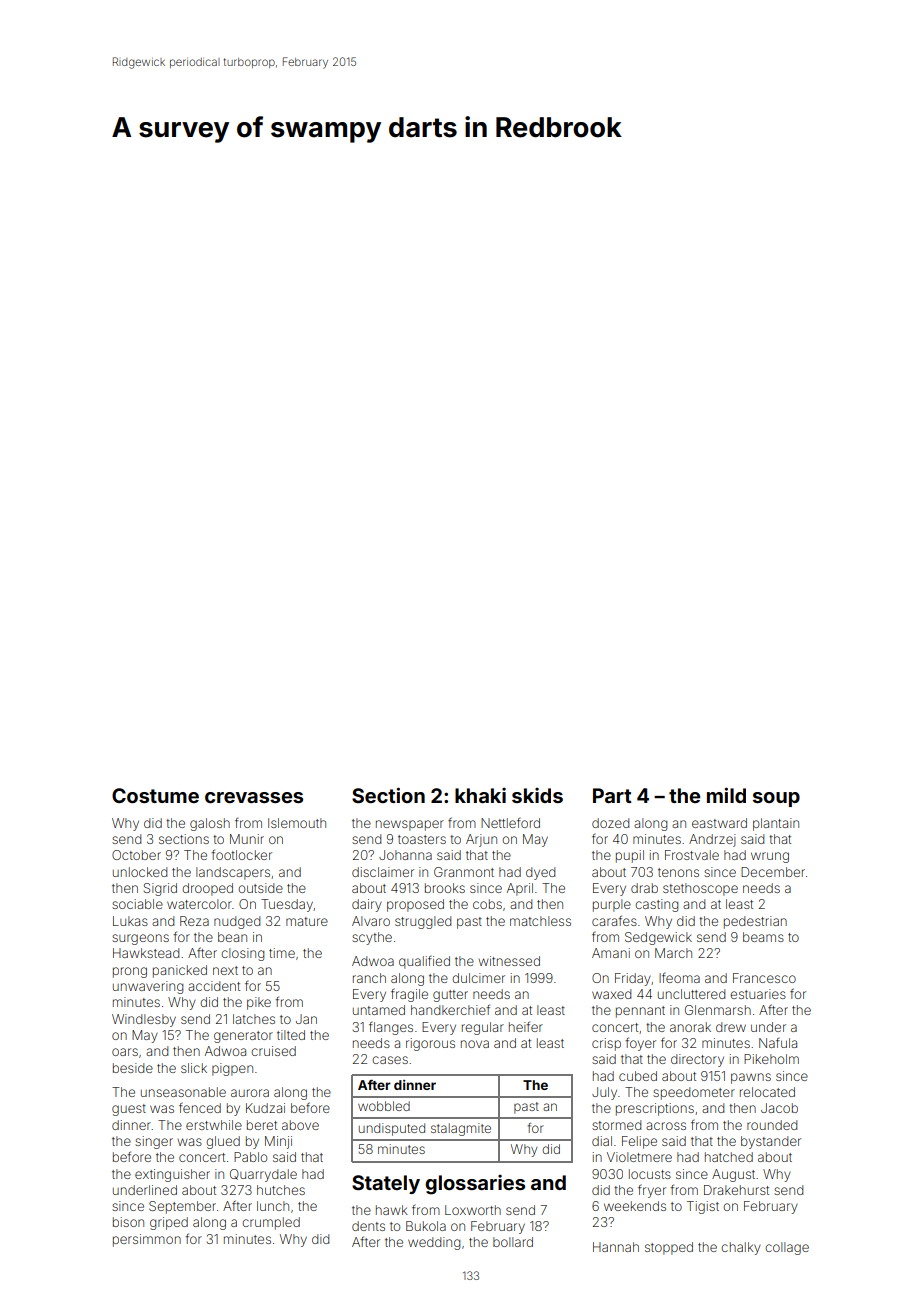 Image resolution: width=924 pixels, height=1308 pixels. What do you see at coordinates (386, 1184) in the screenshot?
I see `Stately` at bounding box center [386, 1184].
